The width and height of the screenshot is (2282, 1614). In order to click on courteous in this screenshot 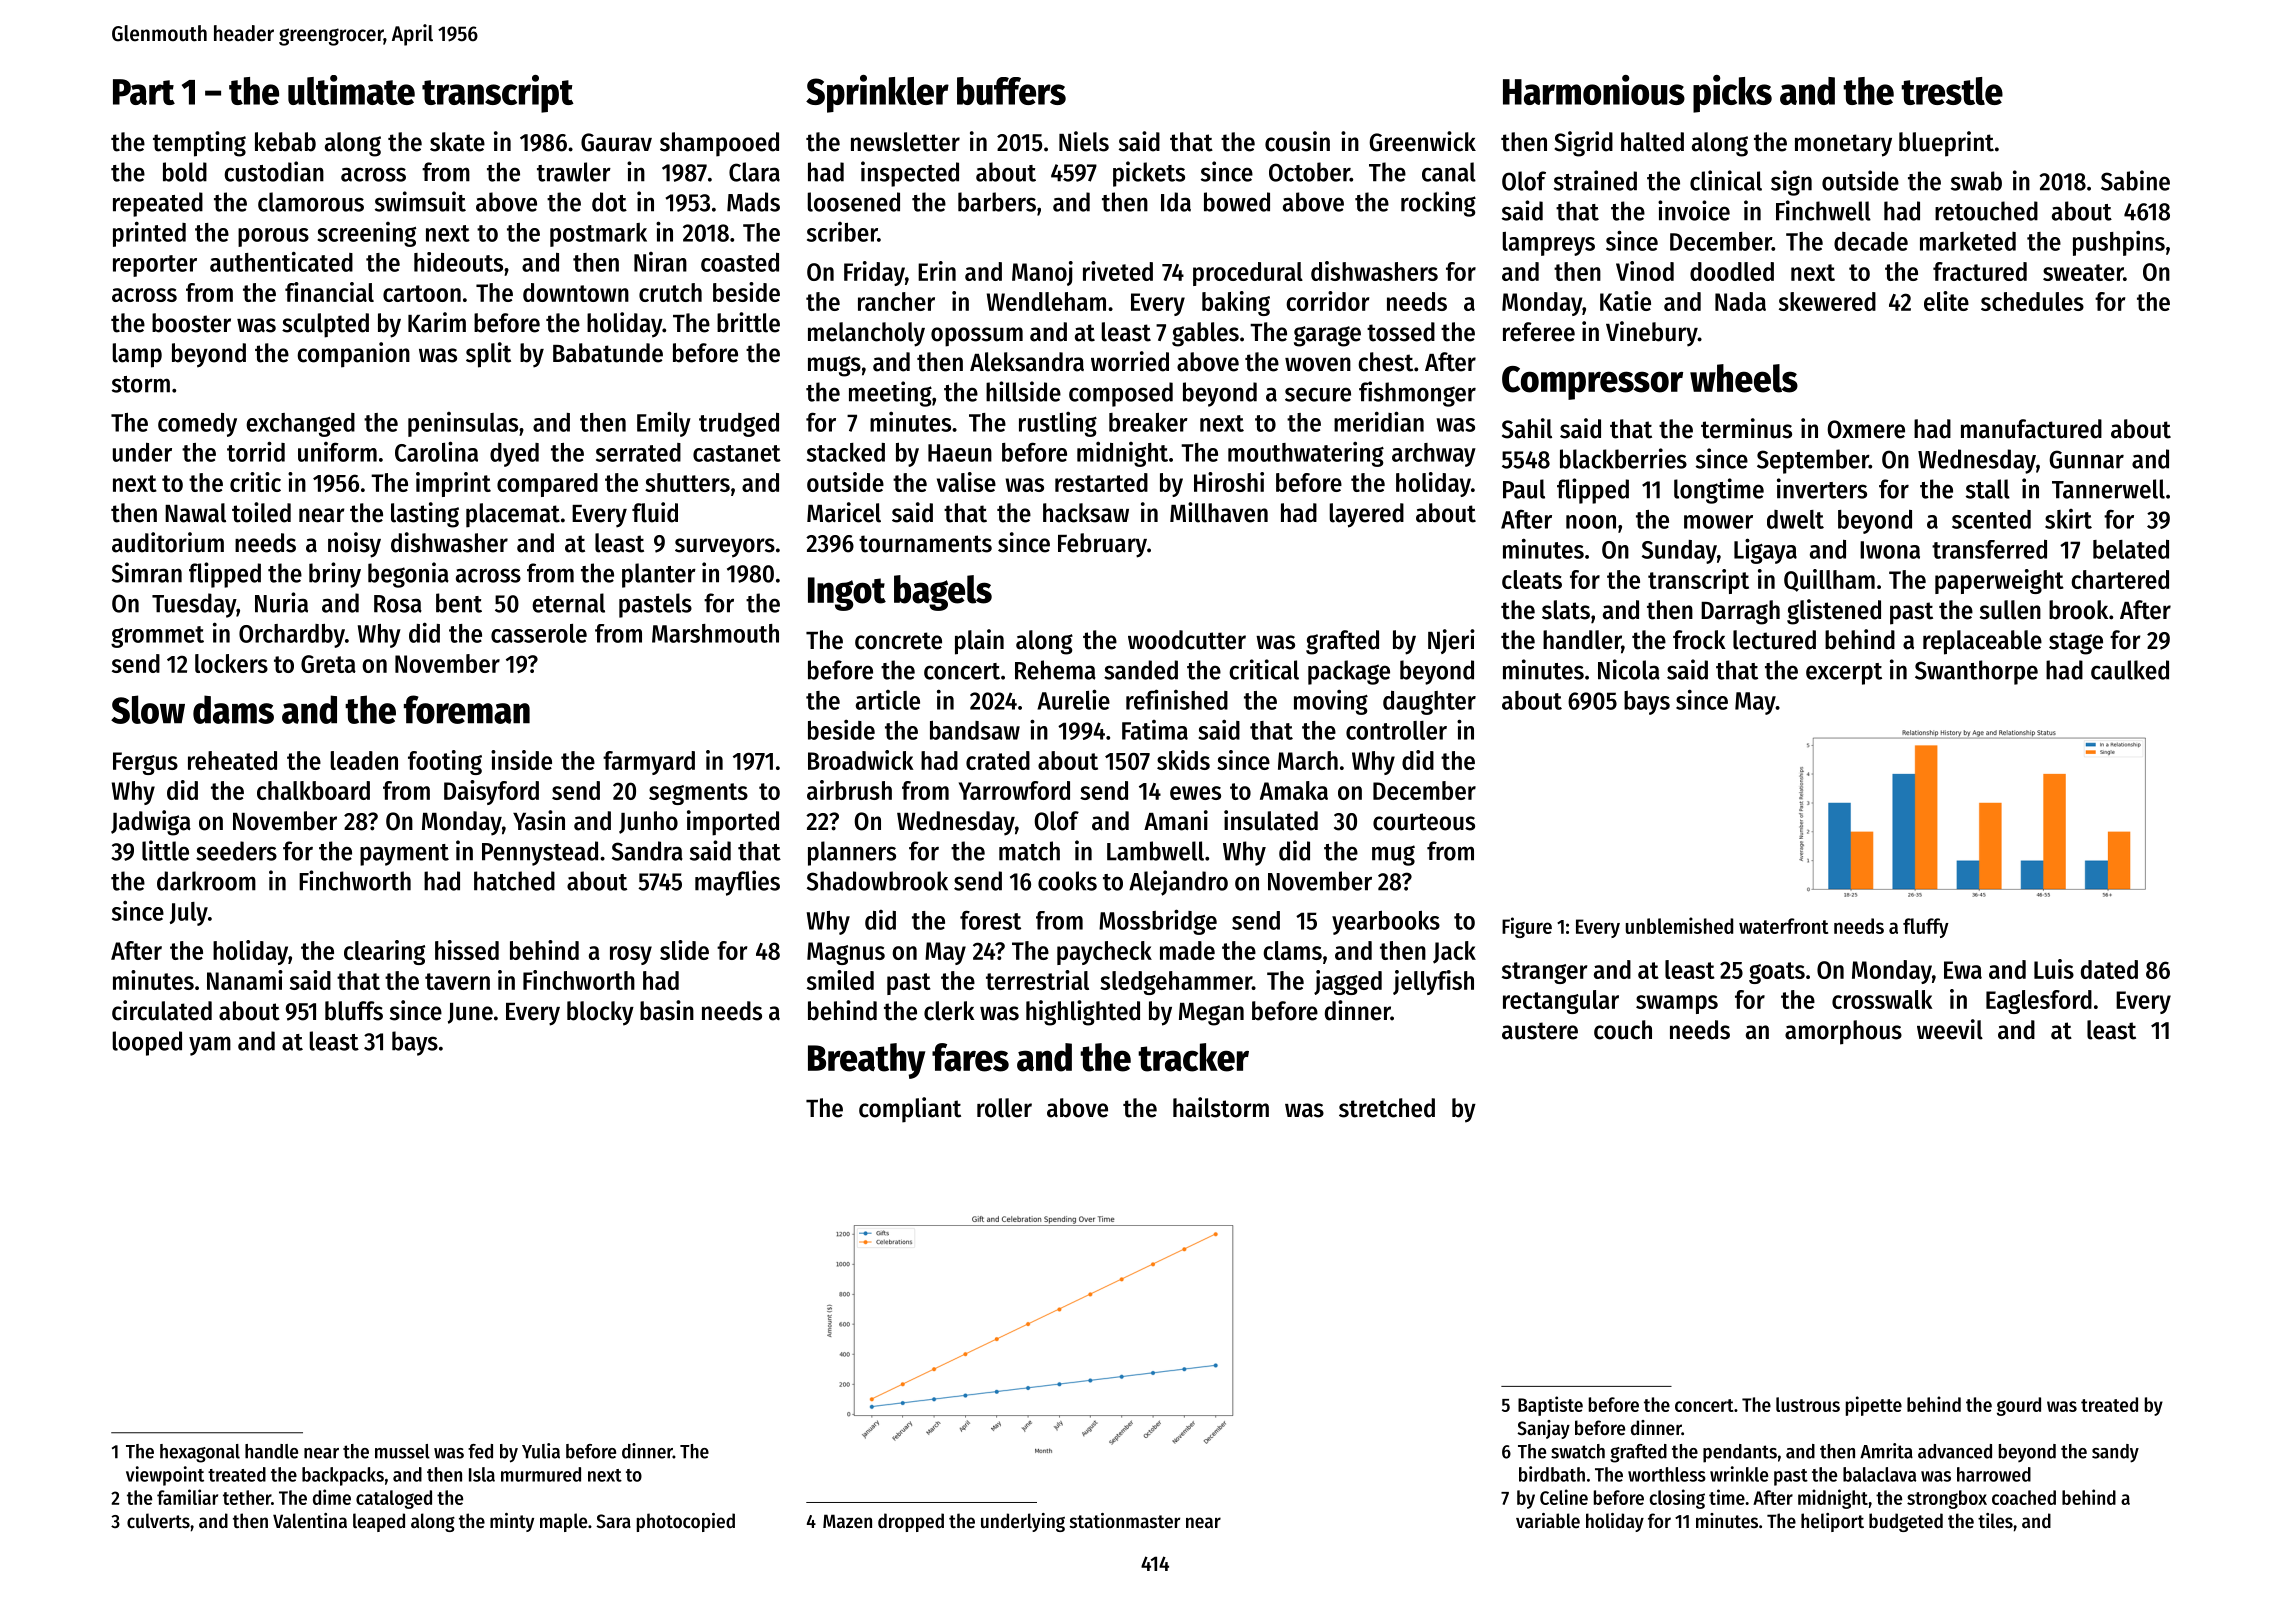, I will do `click(1424, 822)`.
